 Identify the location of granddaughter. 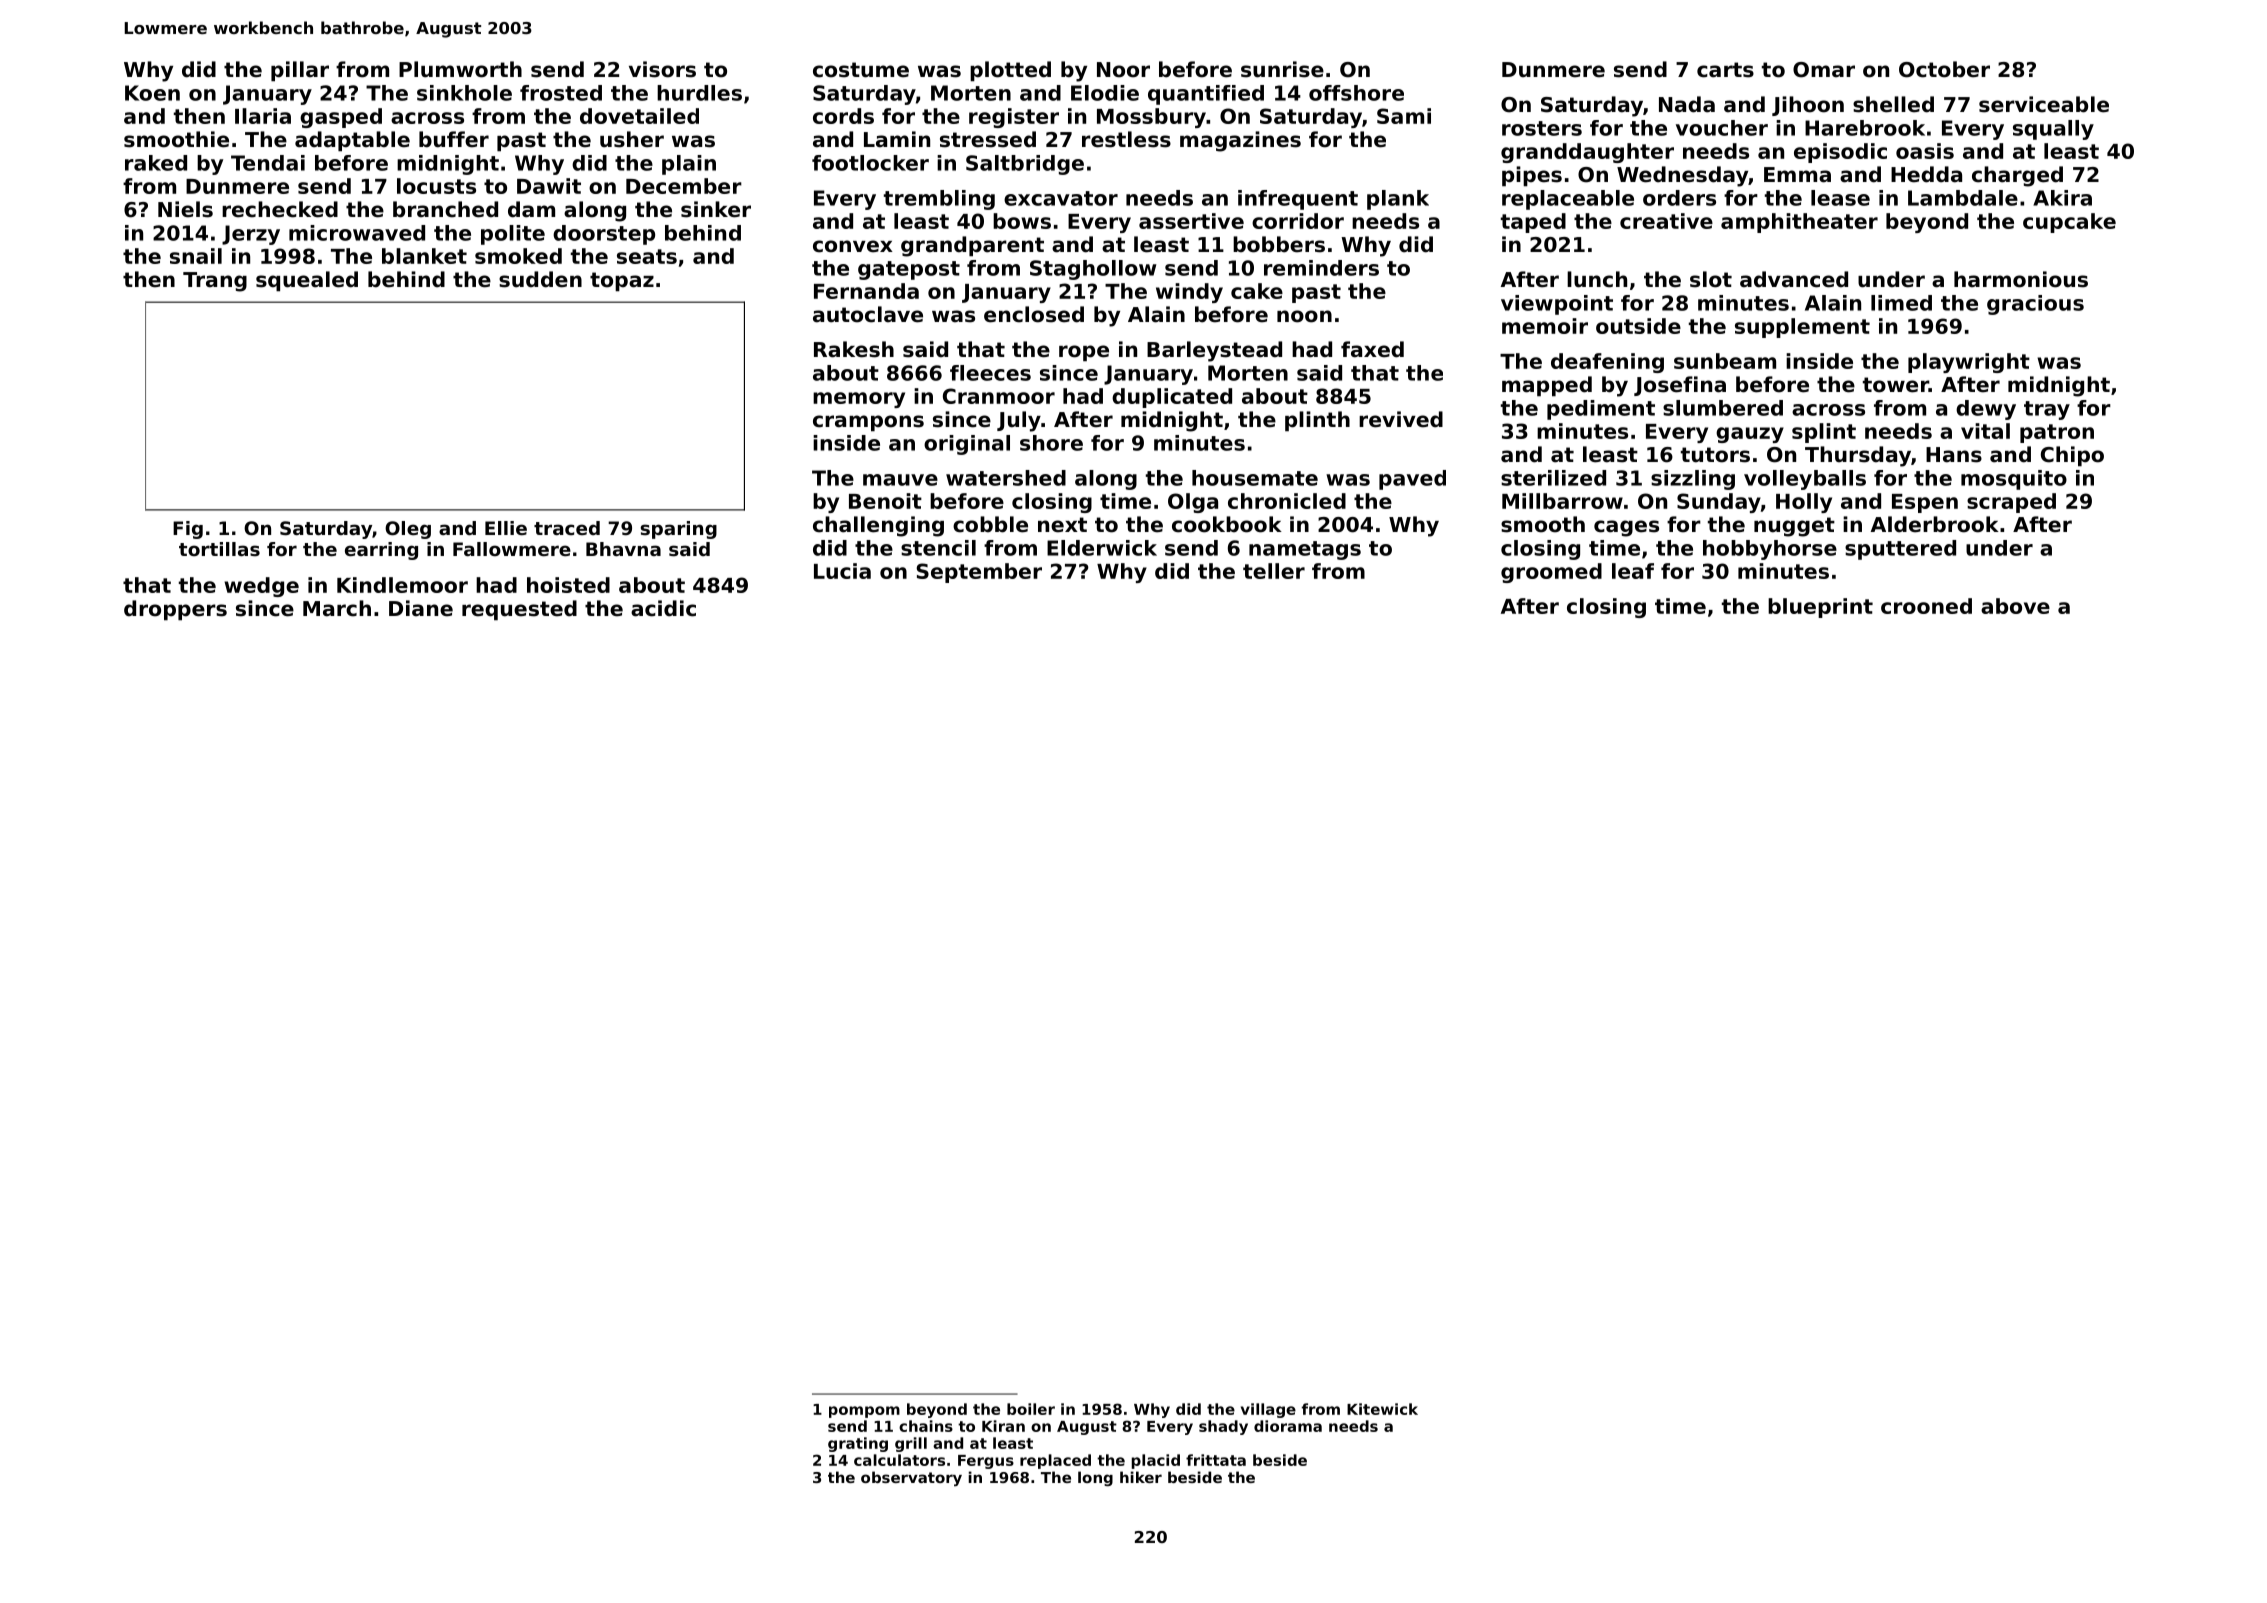
(1587, 153).
